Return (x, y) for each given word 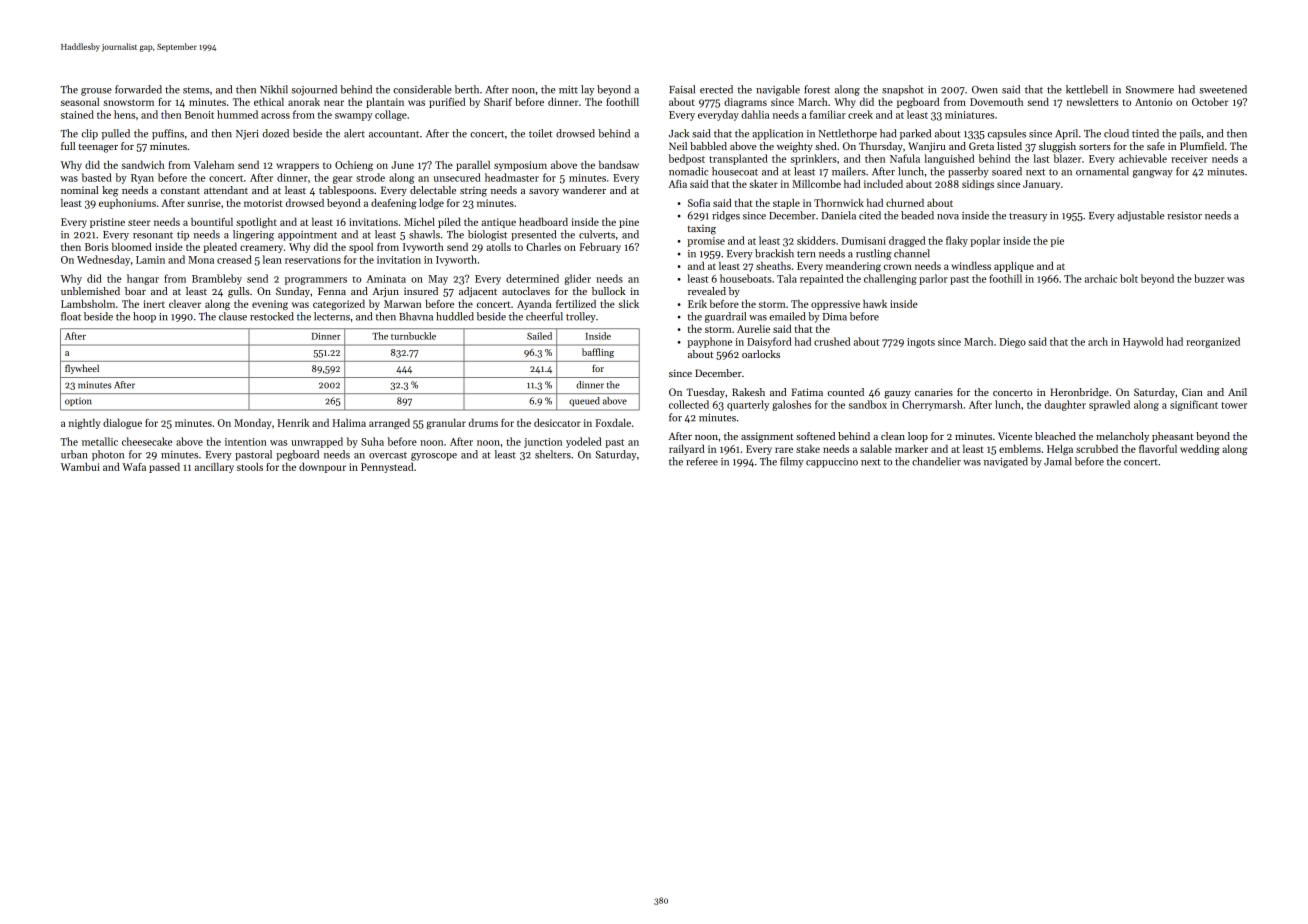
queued (584, 401)
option (78, 401)
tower (1234, 405)
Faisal (682, 89)
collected (689, 404)
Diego (1012, 343)
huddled (455, 316)
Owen (985, 90)
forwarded (138, 89)
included (883, 184)
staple (786, 204)
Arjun (385, 292)
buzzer (1209, 278)
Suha (372, 441)
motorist (263, 203)
